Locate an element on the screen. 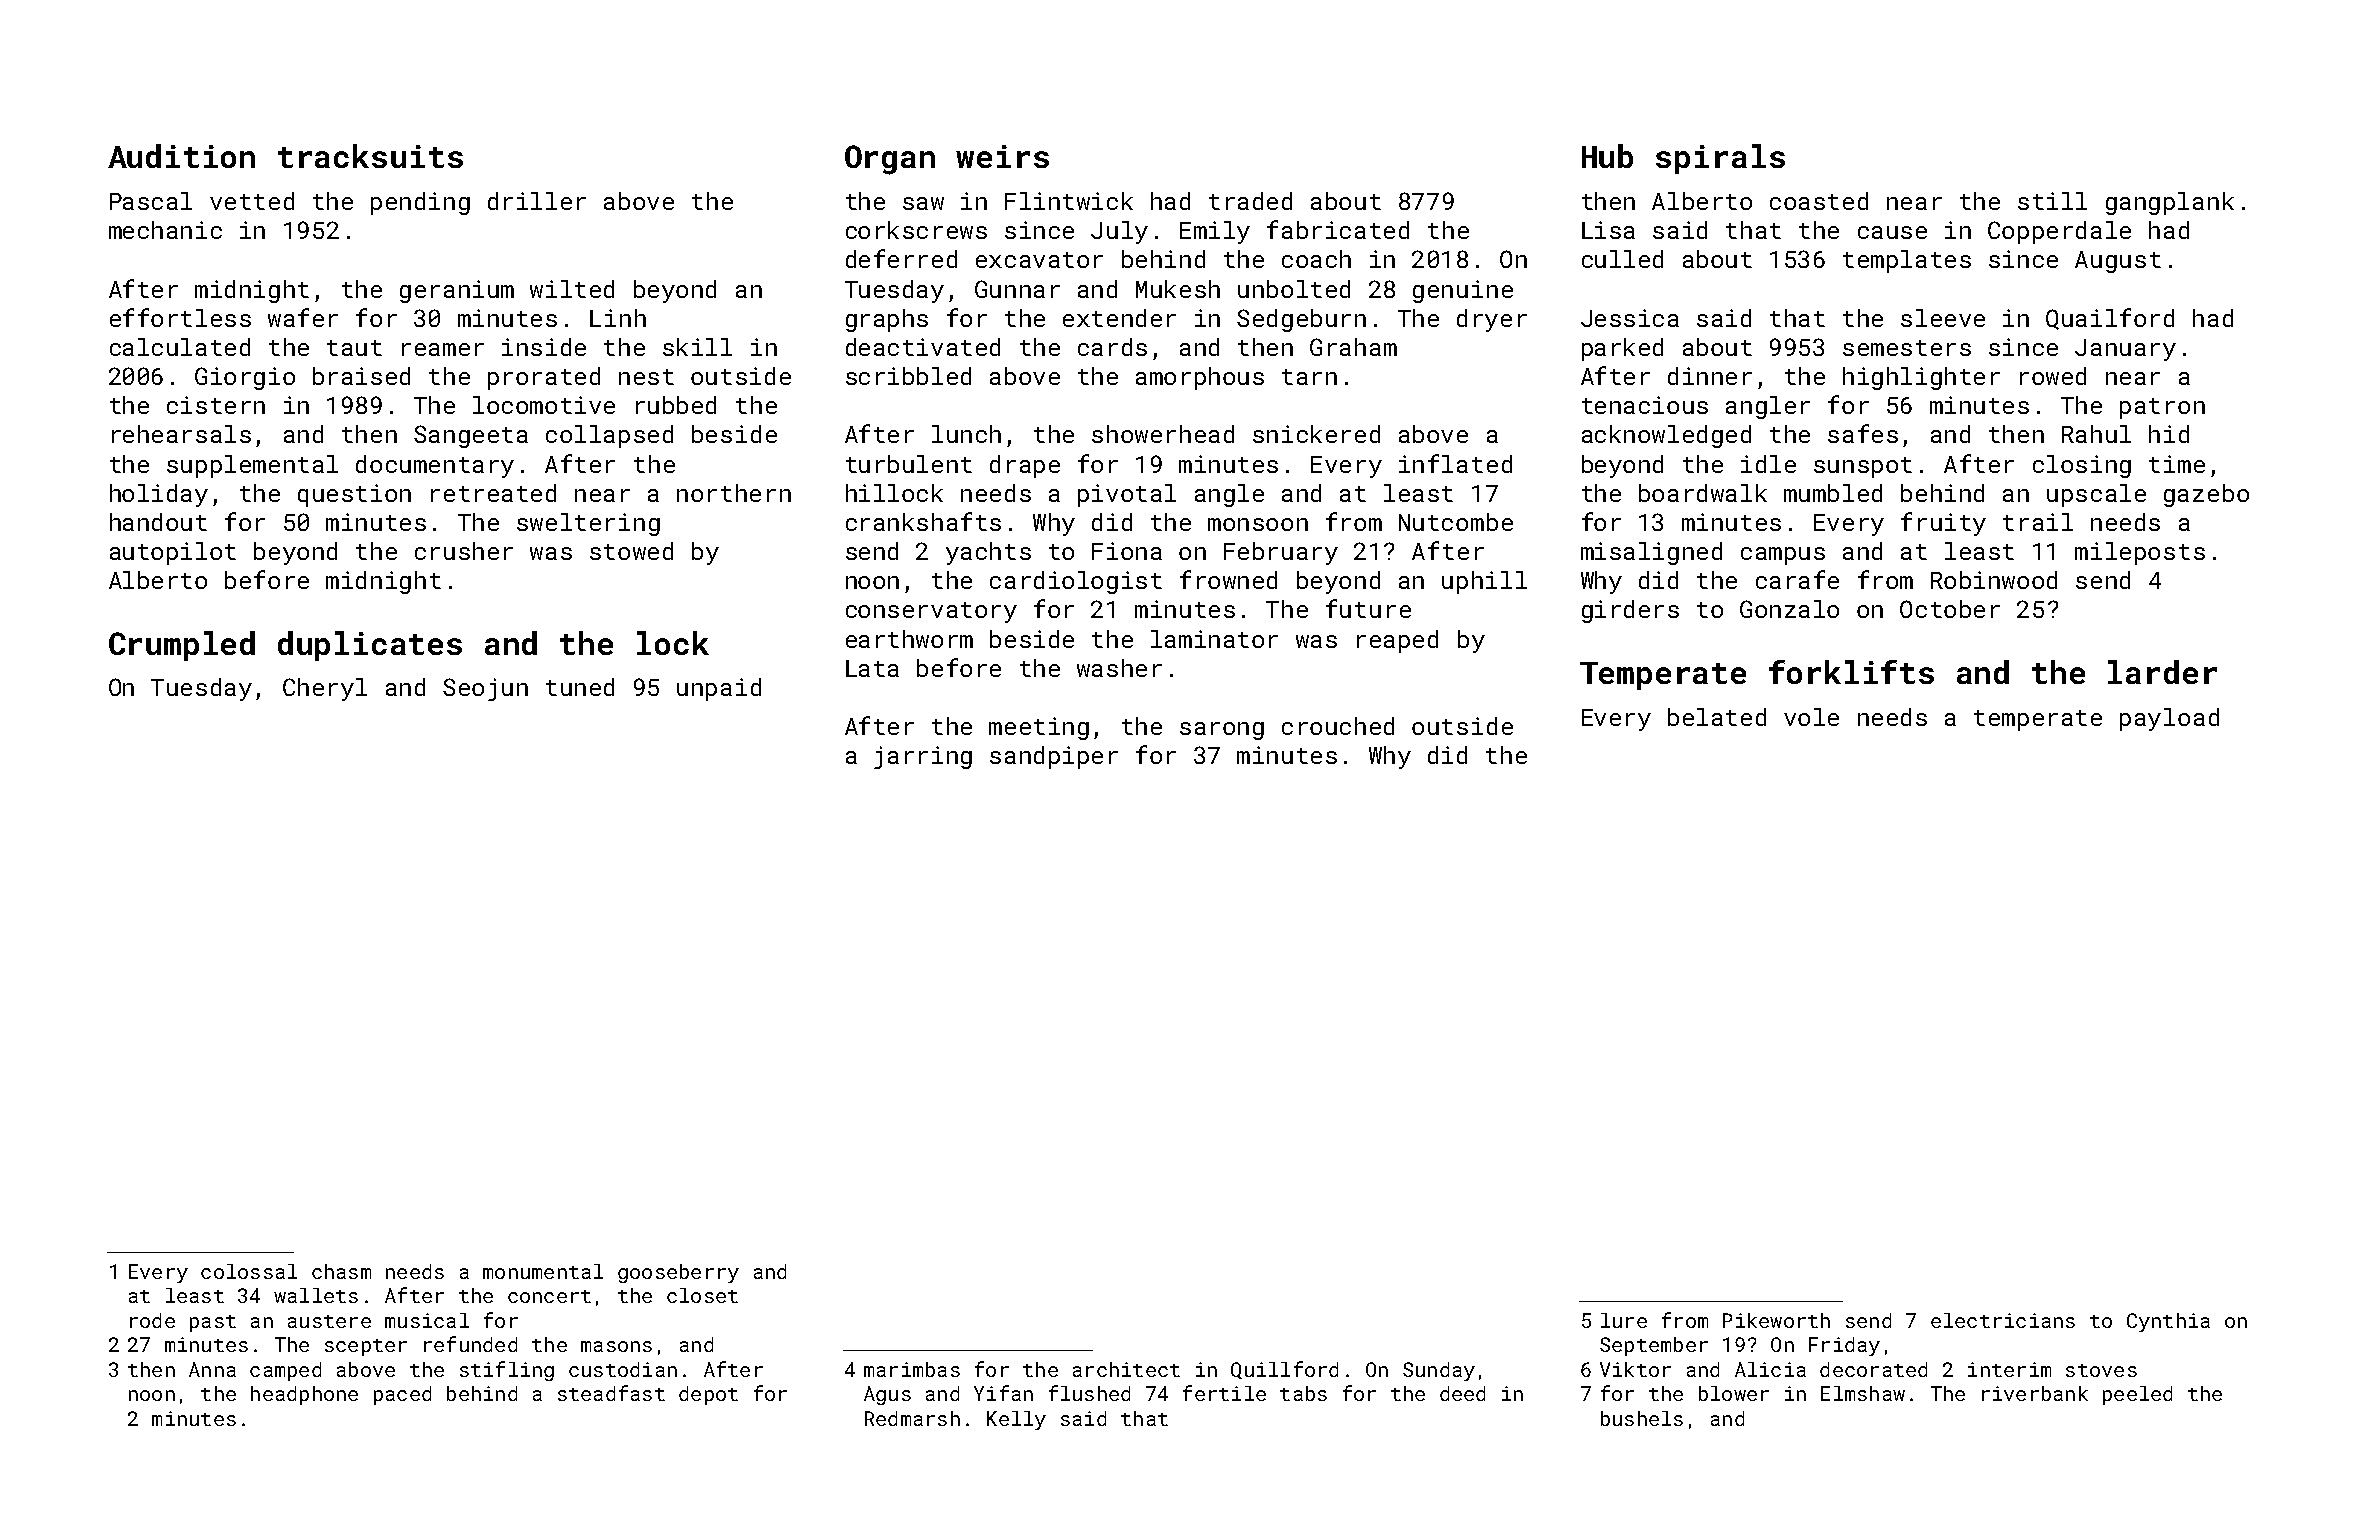 The image size is (2380, 1540). gooseberry is located at coordinates (678, 1273).
